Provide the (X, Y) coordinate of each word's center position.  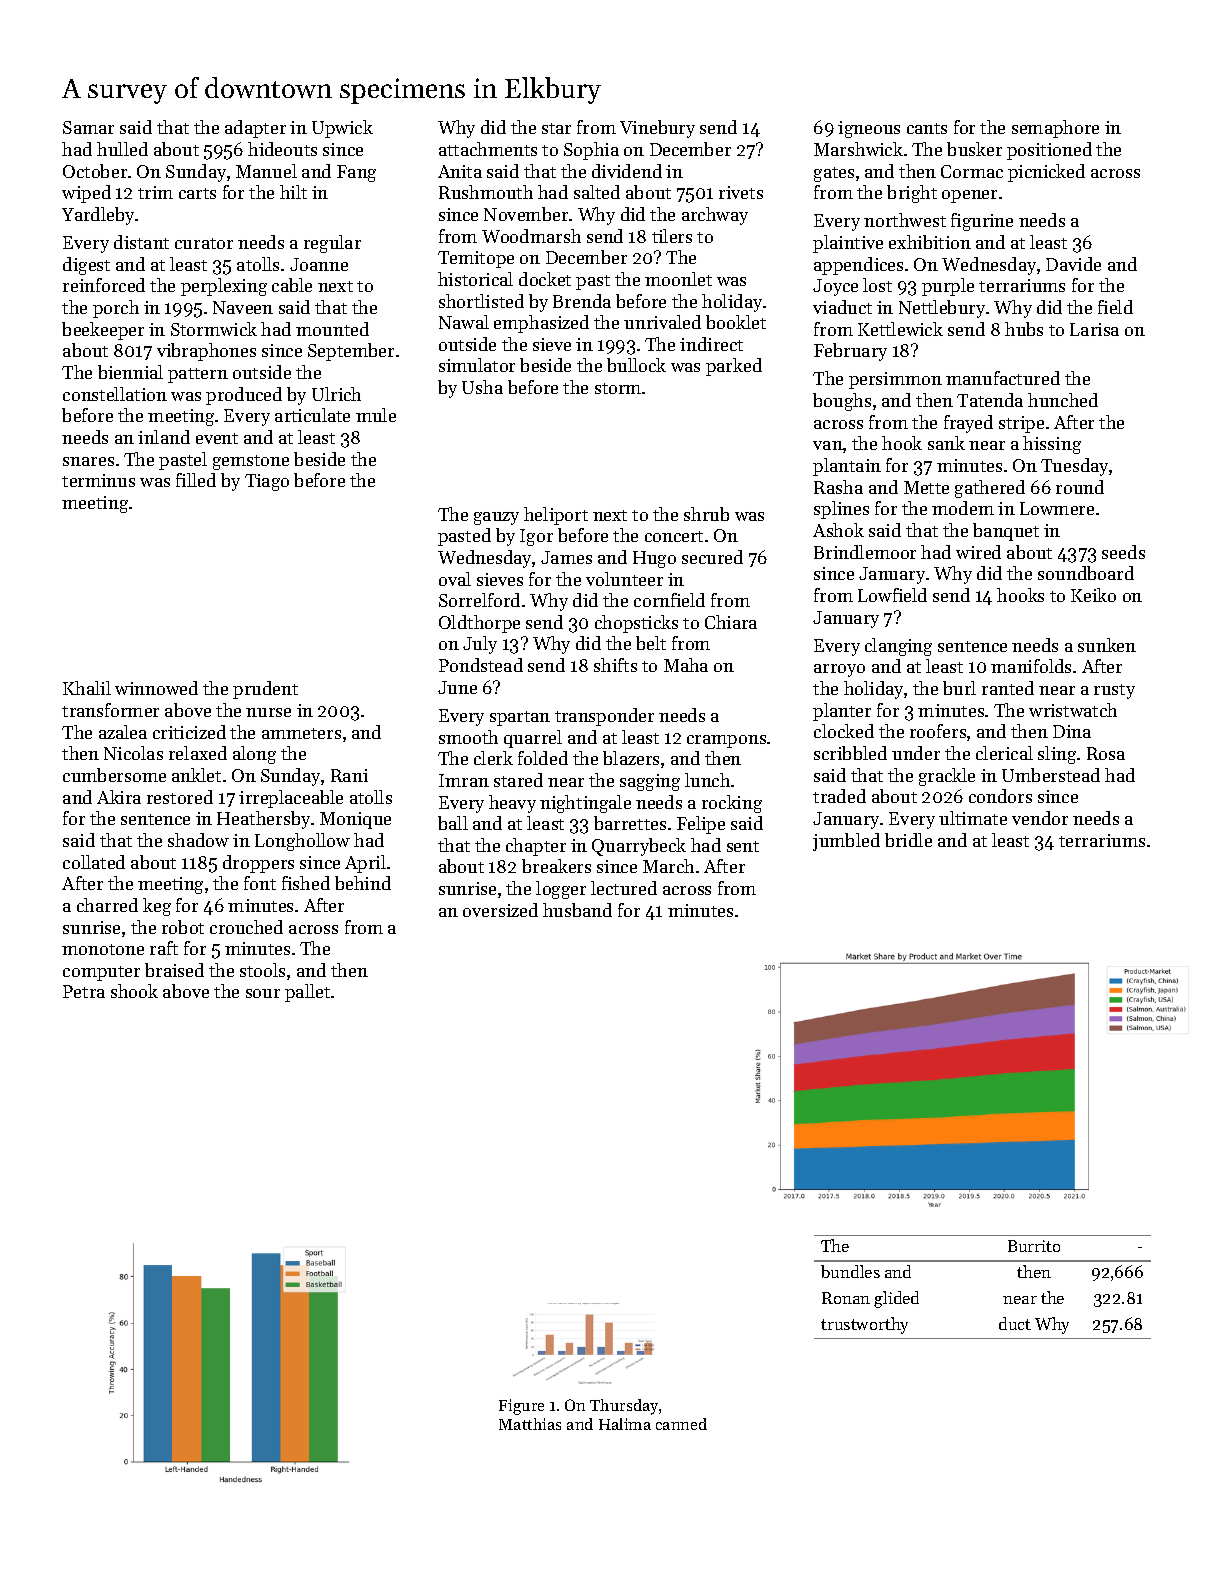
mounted (332, 329)
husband (577, 910)
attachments (488, 149)
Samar (88, 127)
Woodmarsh (531, 236)
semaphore (1055, 129)
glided (896, 1299)
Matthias (530, 1424)
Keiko (1093, 595)
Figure (521, 1407)
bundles (850, 1271)
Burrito (1034, 1246)
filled (196, 480)
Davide (1073, 264)
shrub (706, 514)
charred (107, 905)
